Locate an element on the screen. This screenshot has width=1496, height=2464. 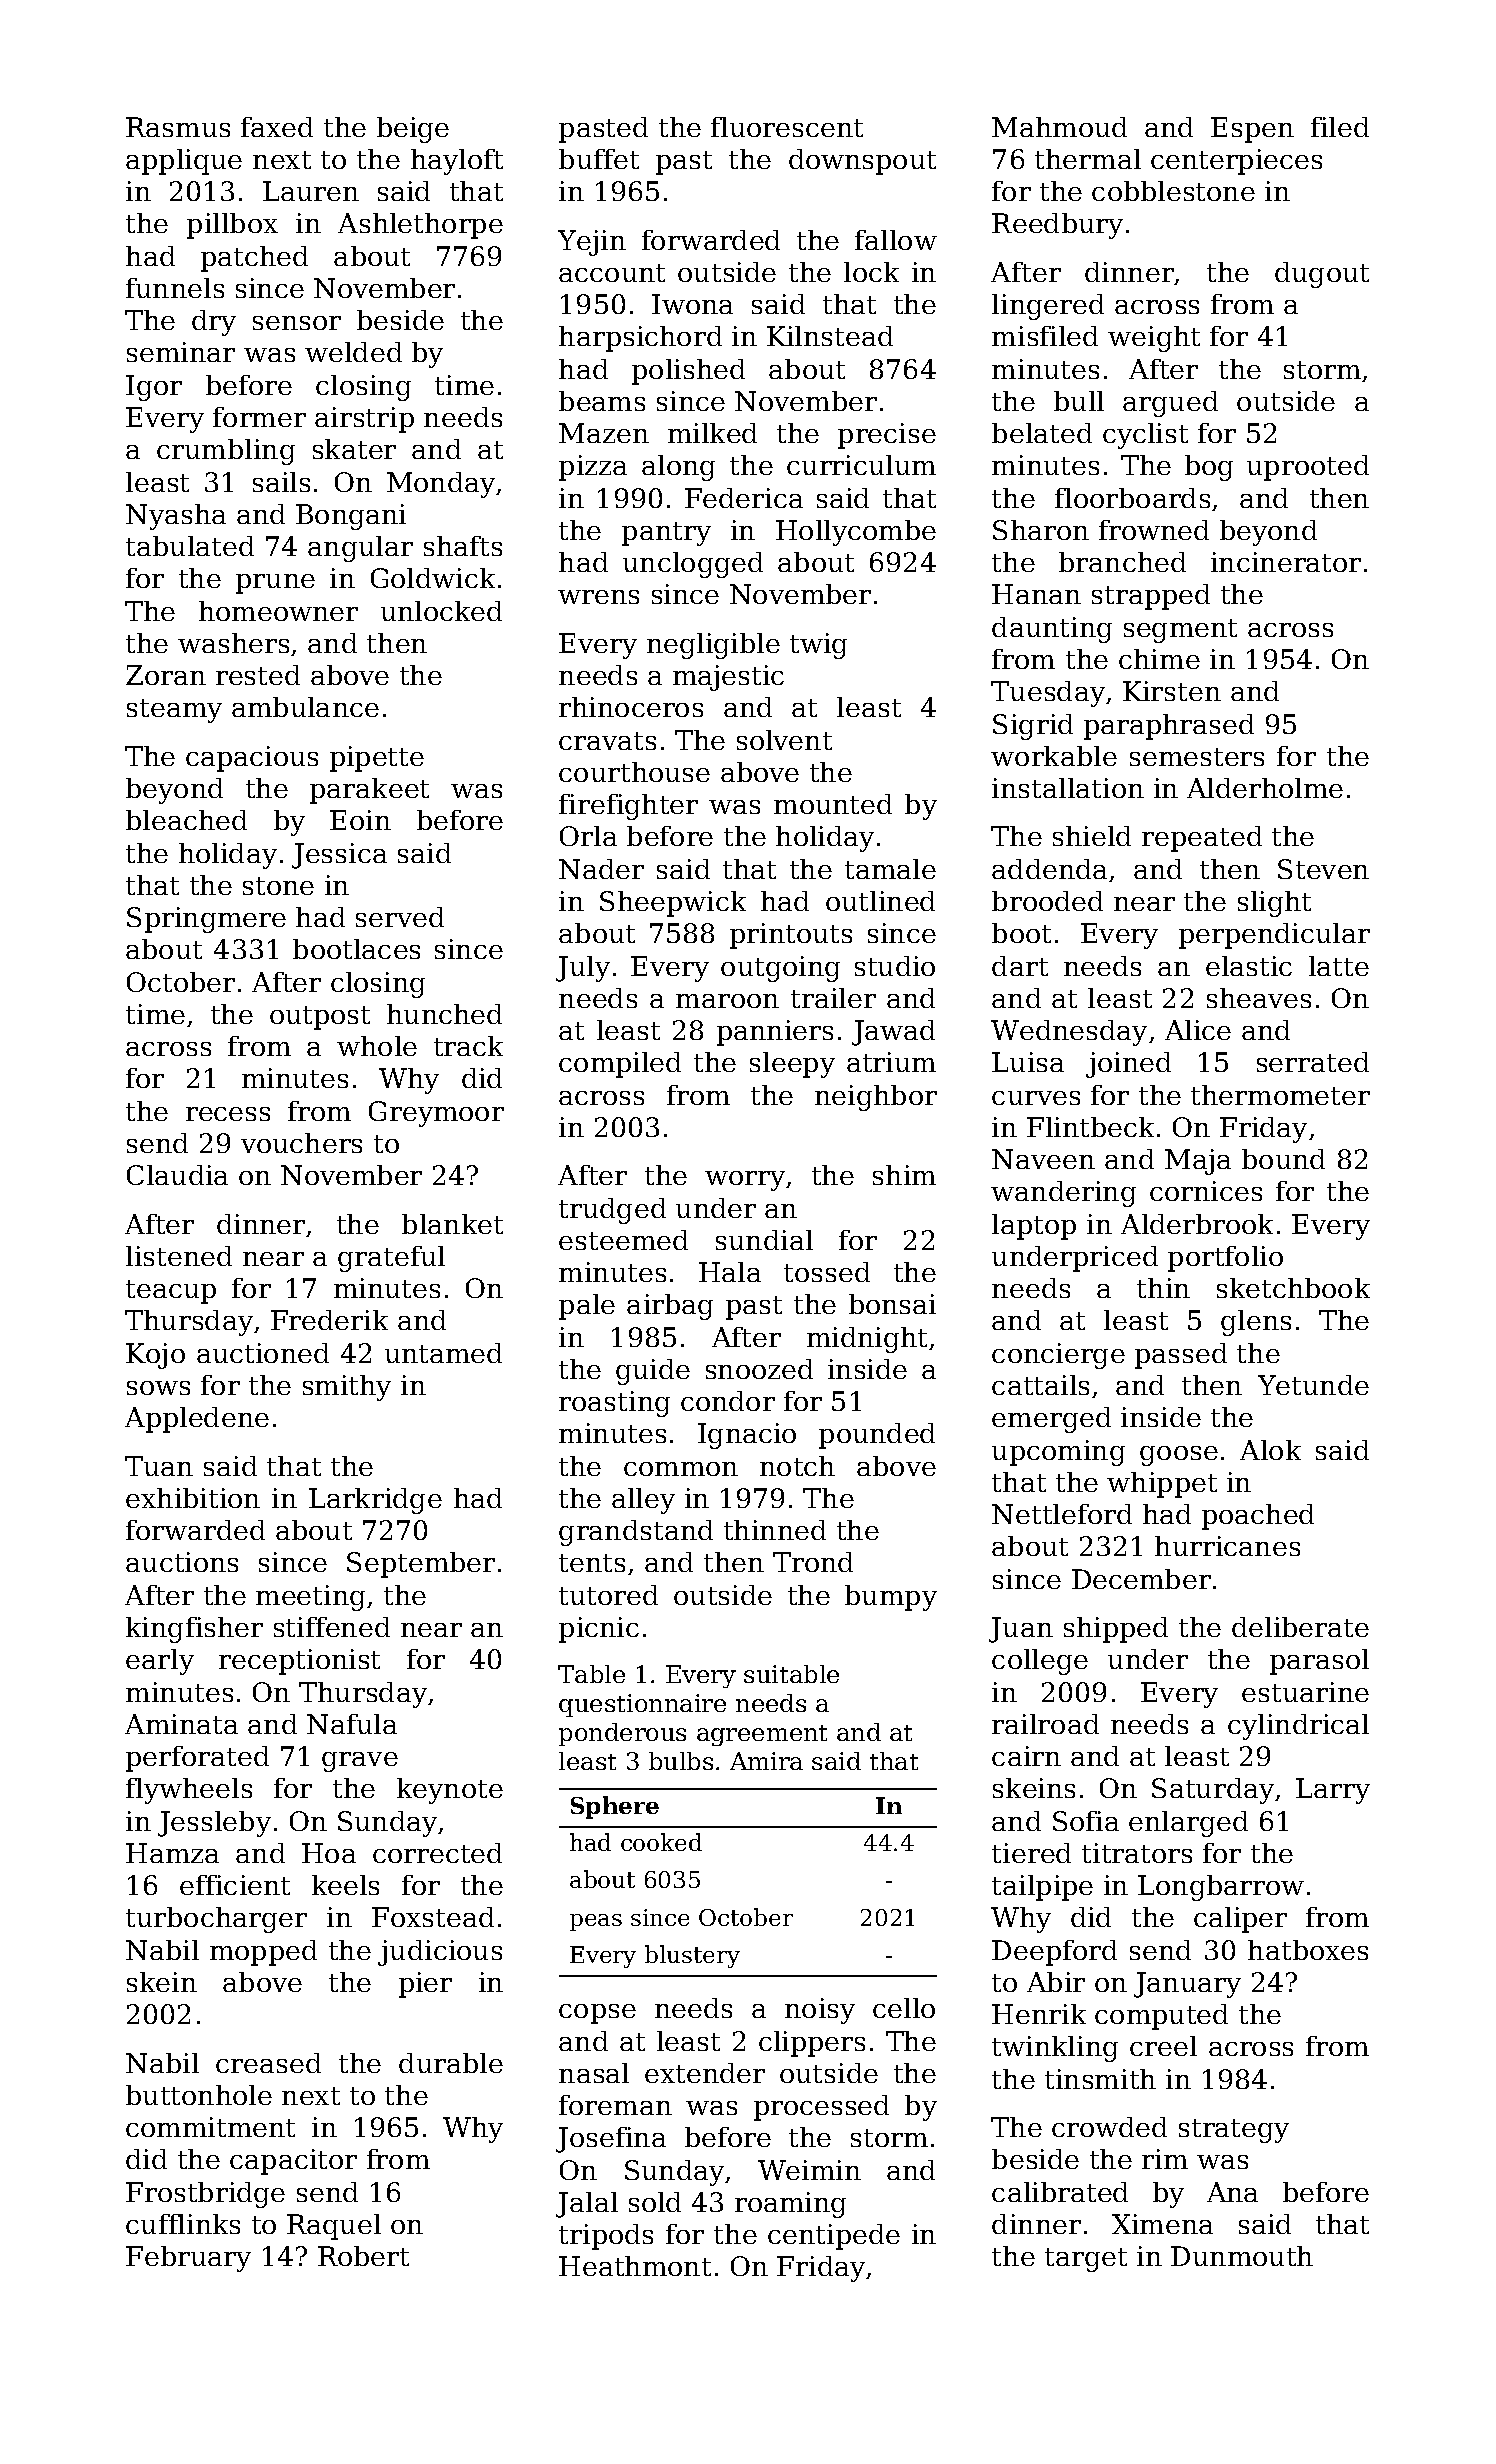
Robert is located at coordinates (363, 2256).
